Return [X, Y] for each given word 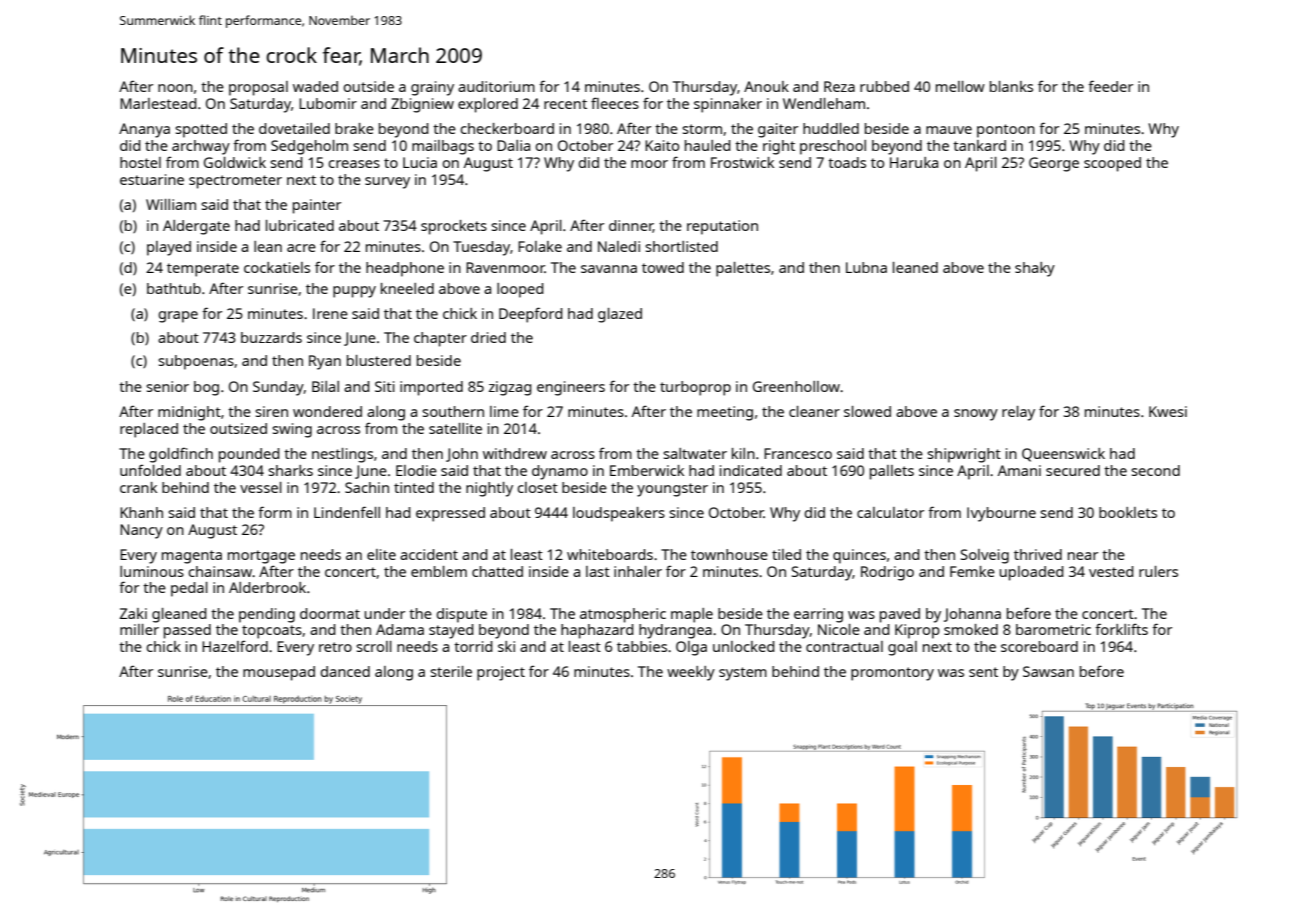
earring [818, 615]
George [1054, 164]
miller [139, 629]
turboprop [695, 388]
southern [453, 411]
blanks [1011, 86]
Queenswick [1063, 455]
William [171, 204]
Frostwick [742, 162]
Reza [839, 86]
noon [175, 88]
